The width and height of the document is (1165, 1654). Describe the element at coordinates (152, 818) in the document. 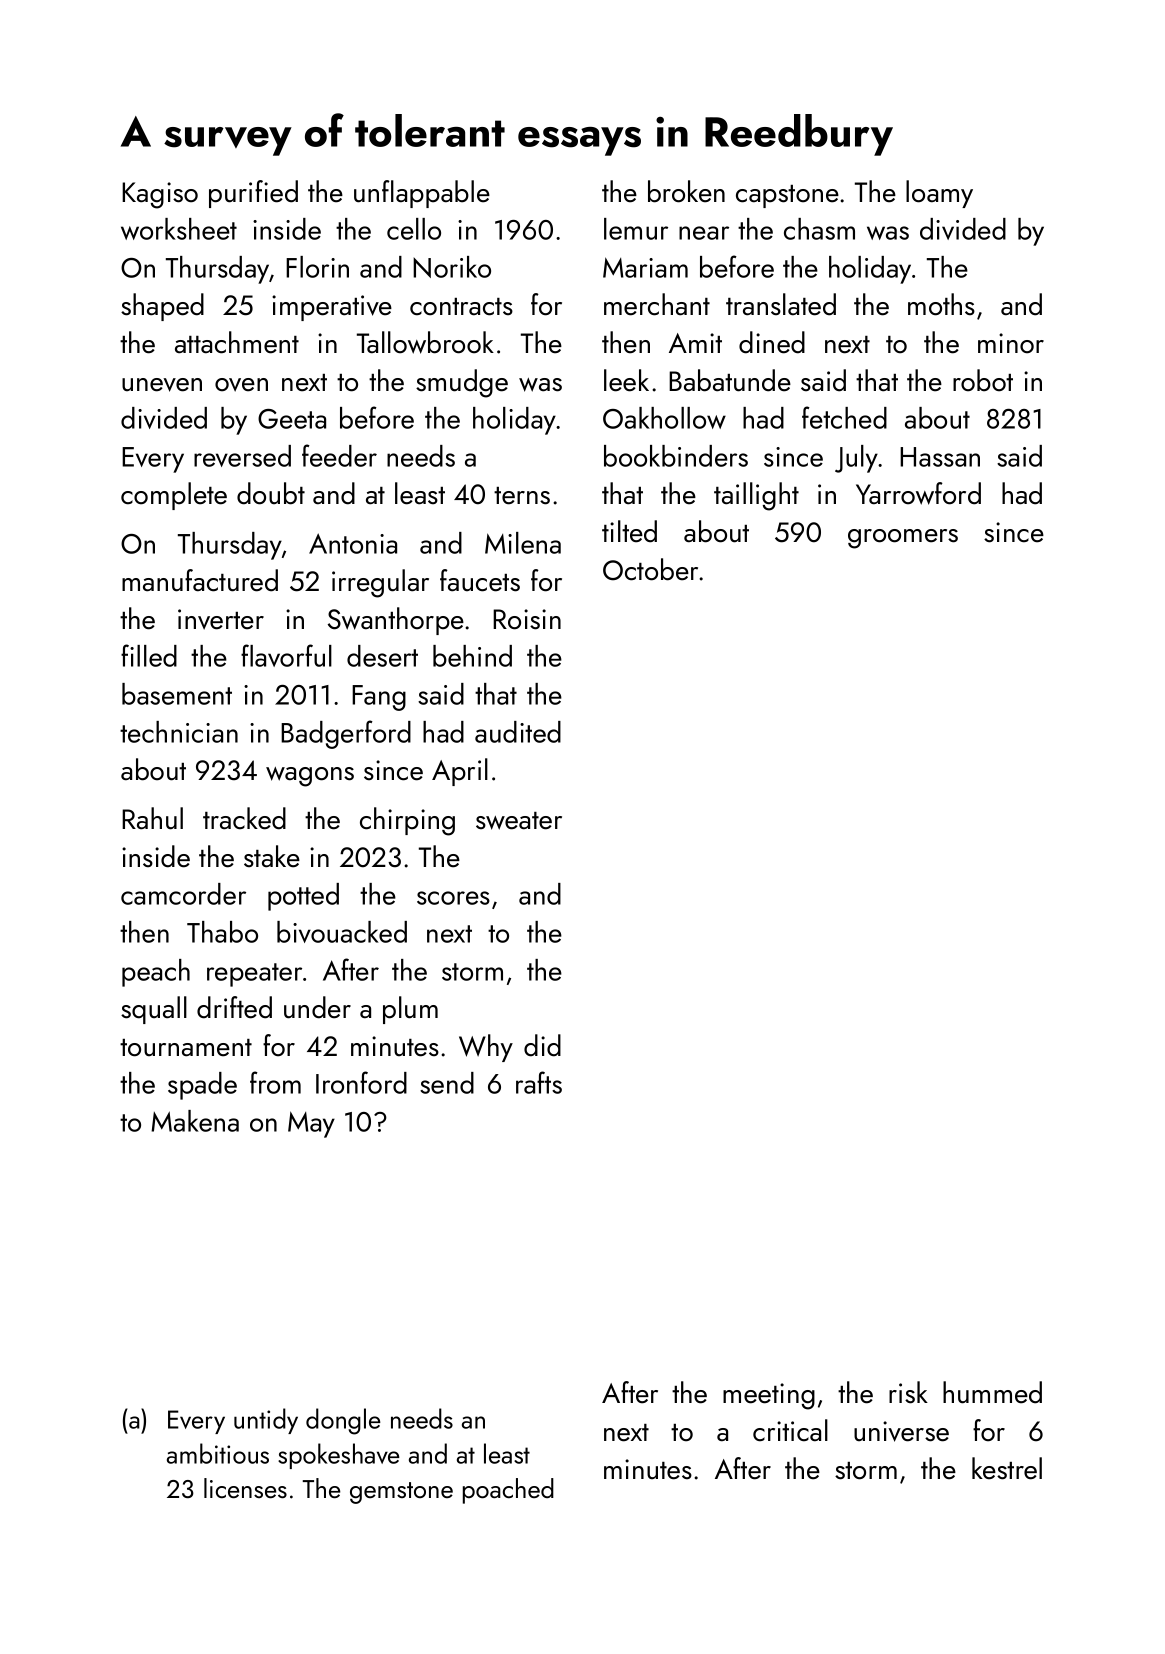

I see `Rahul` at that location.
